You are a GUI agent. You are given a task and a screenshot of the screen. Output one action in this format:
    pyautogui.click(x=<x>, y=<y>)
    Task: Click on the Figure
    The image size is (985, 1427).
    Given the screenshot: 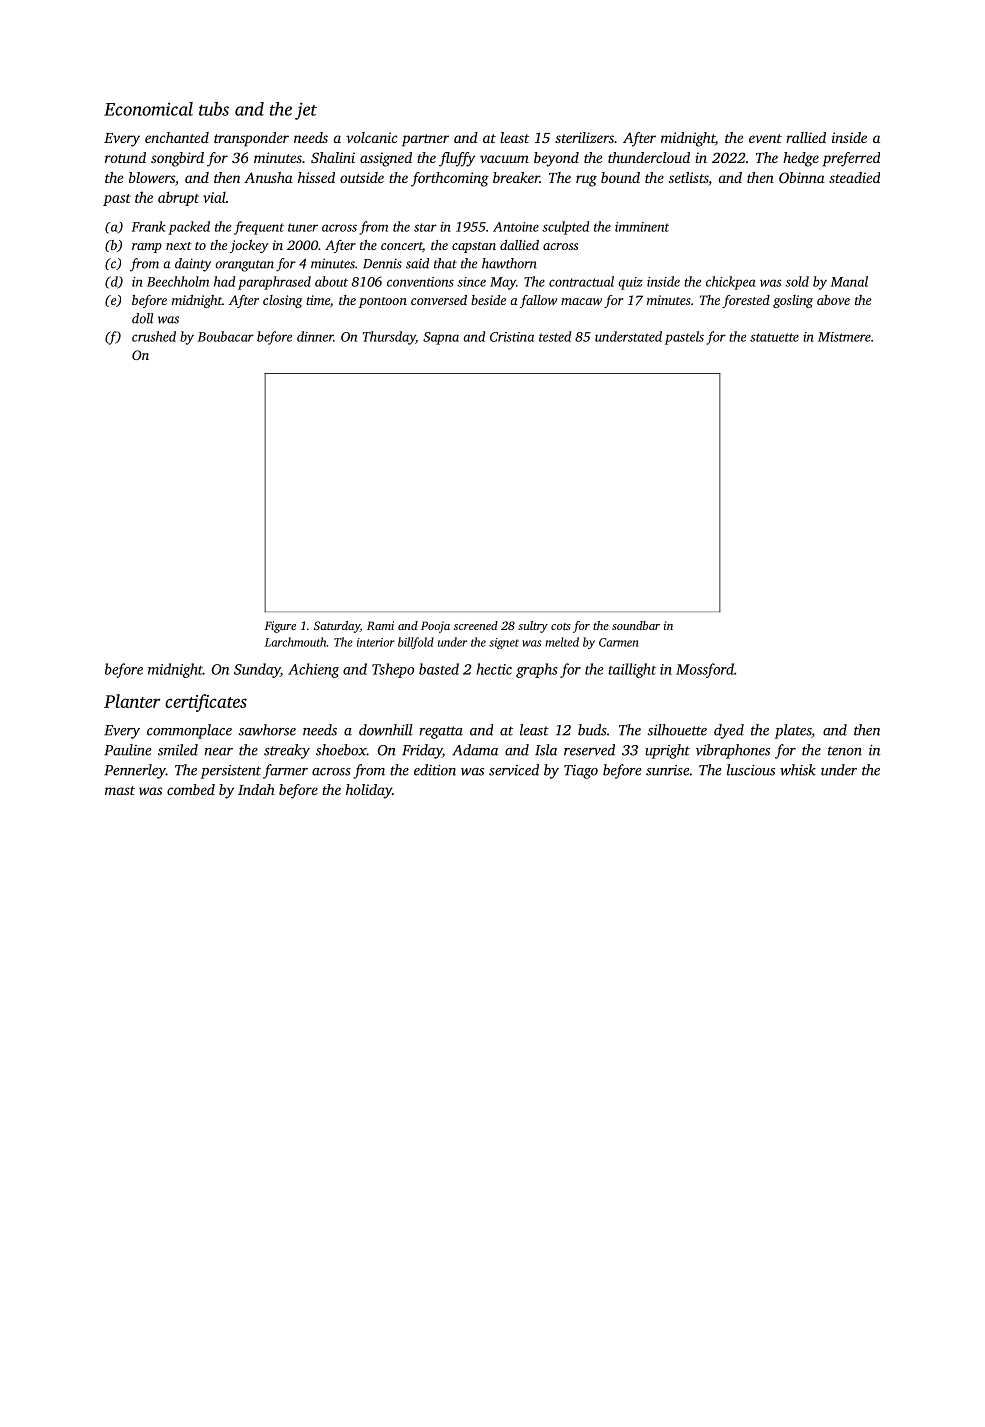 What is the action you would take?
    pyautogui.click(x=280, y=627)
